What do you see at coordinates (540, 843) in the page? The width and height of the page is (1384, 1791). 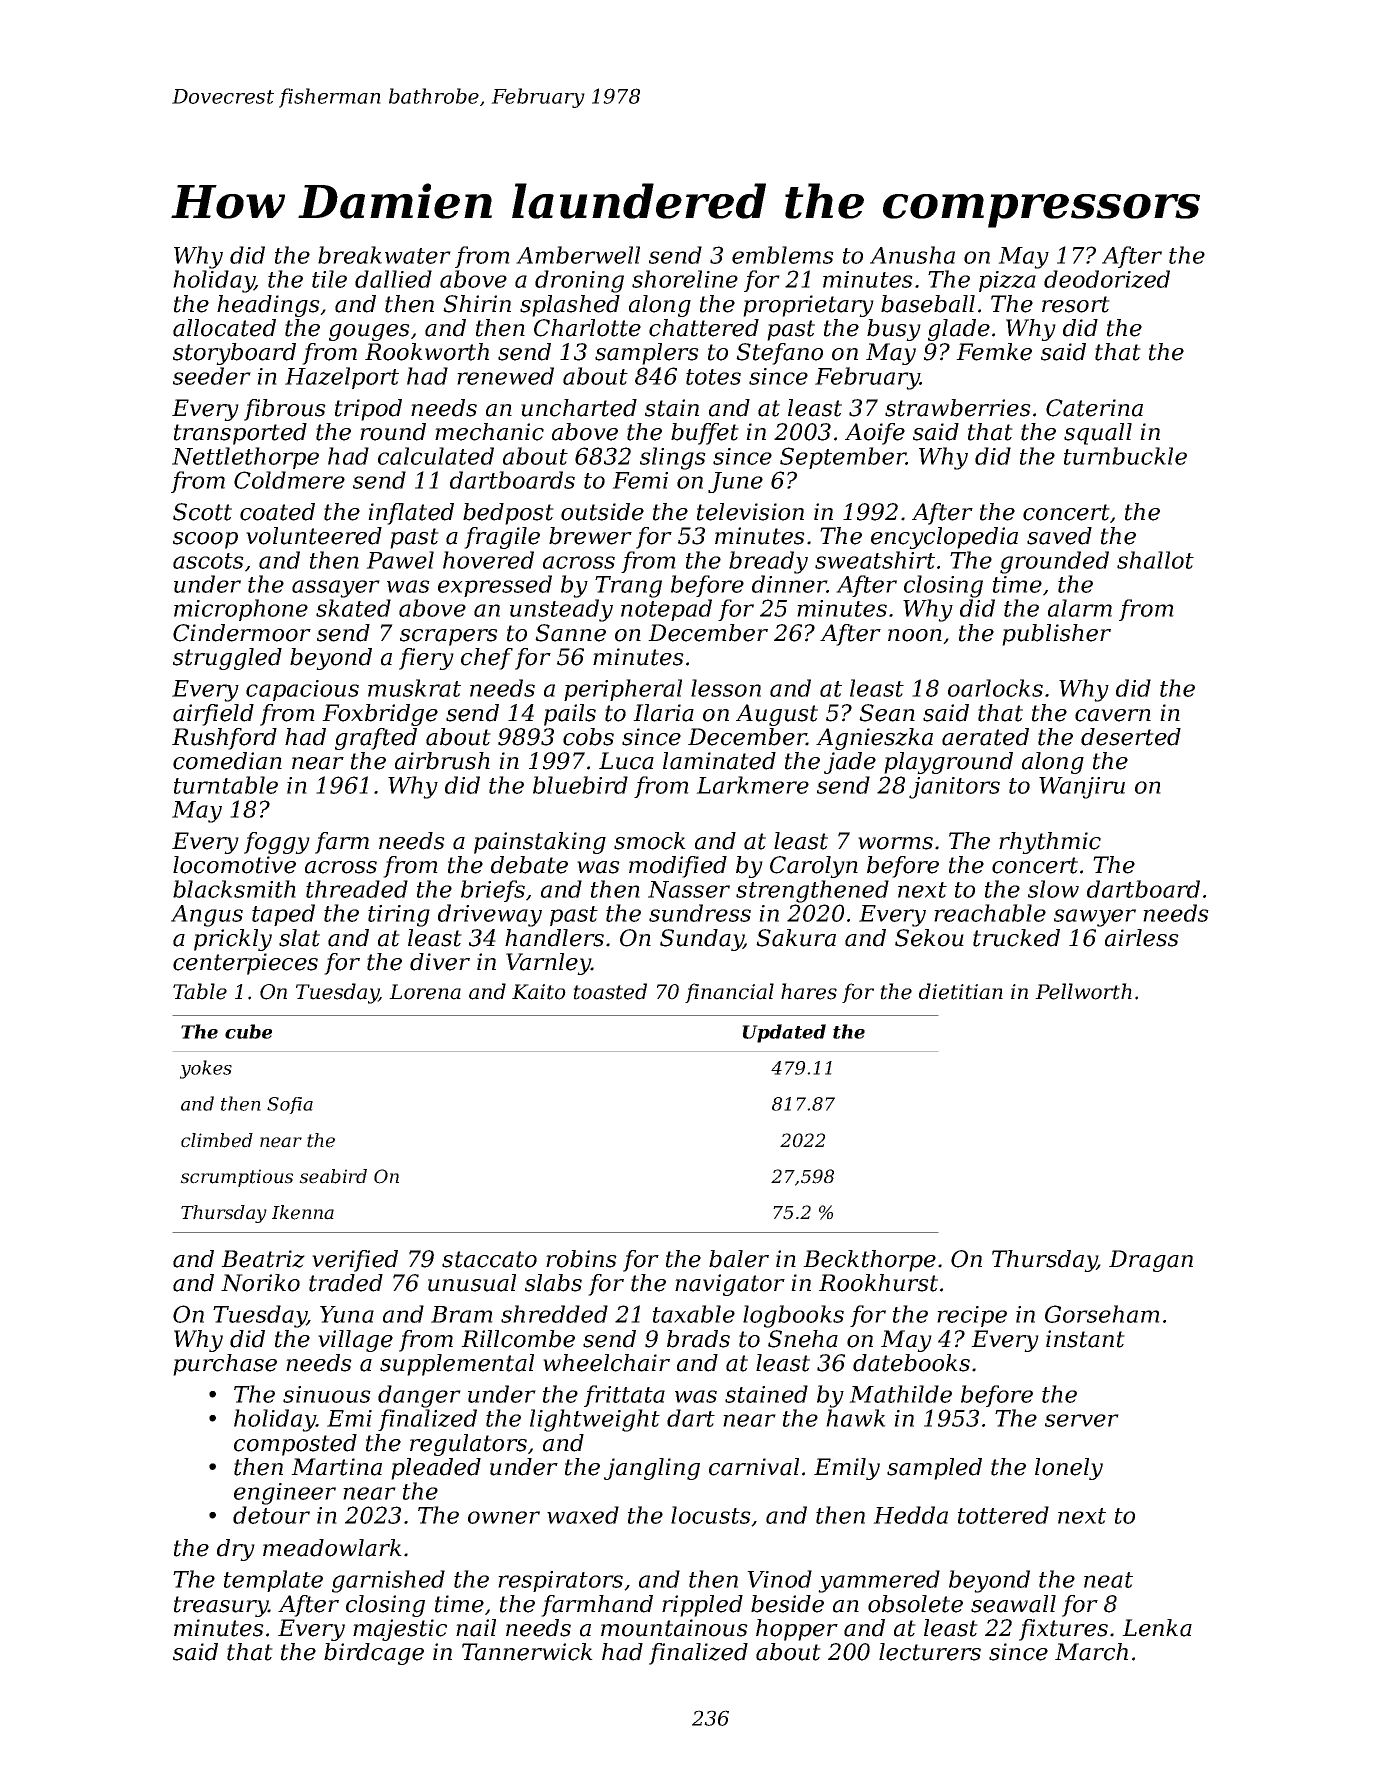 I see `painstaking` at bounding box center [540, 843].
